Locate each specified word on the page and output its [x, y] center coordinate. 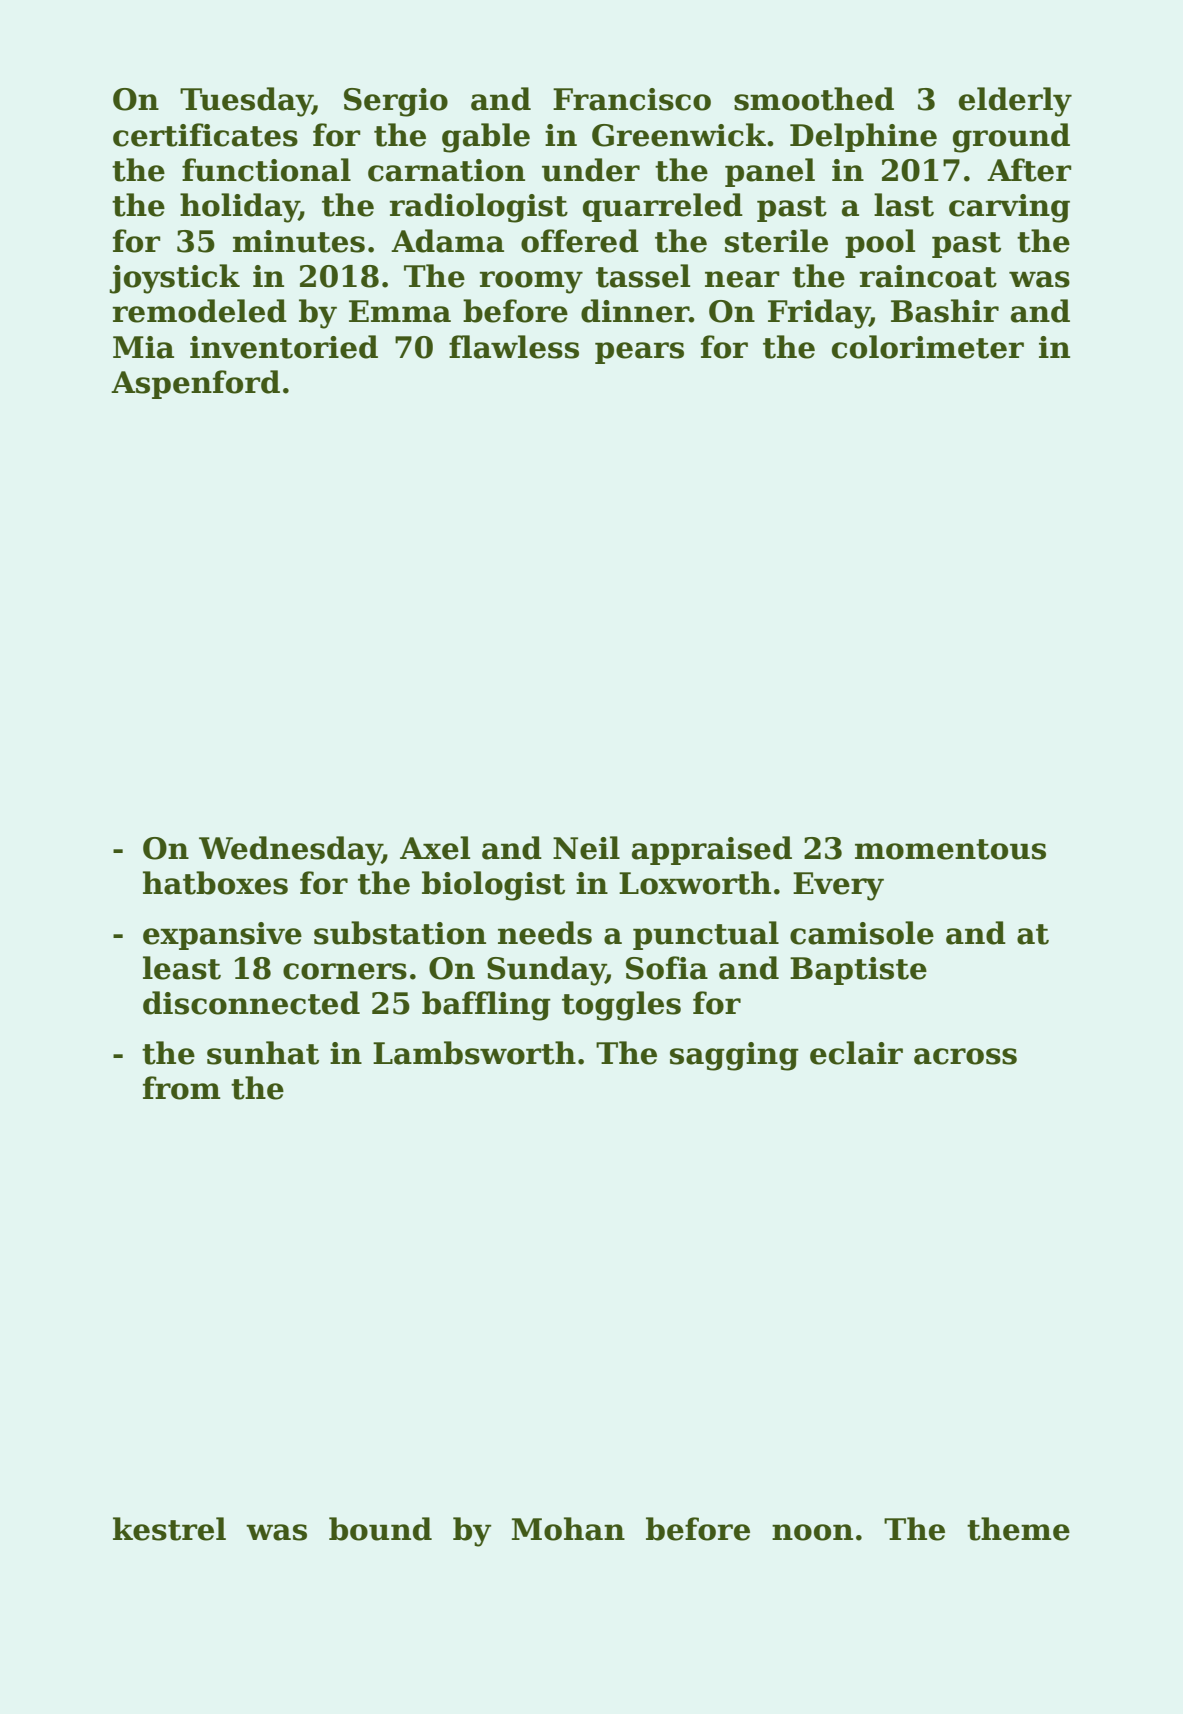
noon [812, 1532]
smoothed [814, 99]
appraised [712, 850]
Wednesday [290, 851]
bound [380, 1529]
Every [838, 886]
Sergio [396, 102]
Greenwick [679, 135]
